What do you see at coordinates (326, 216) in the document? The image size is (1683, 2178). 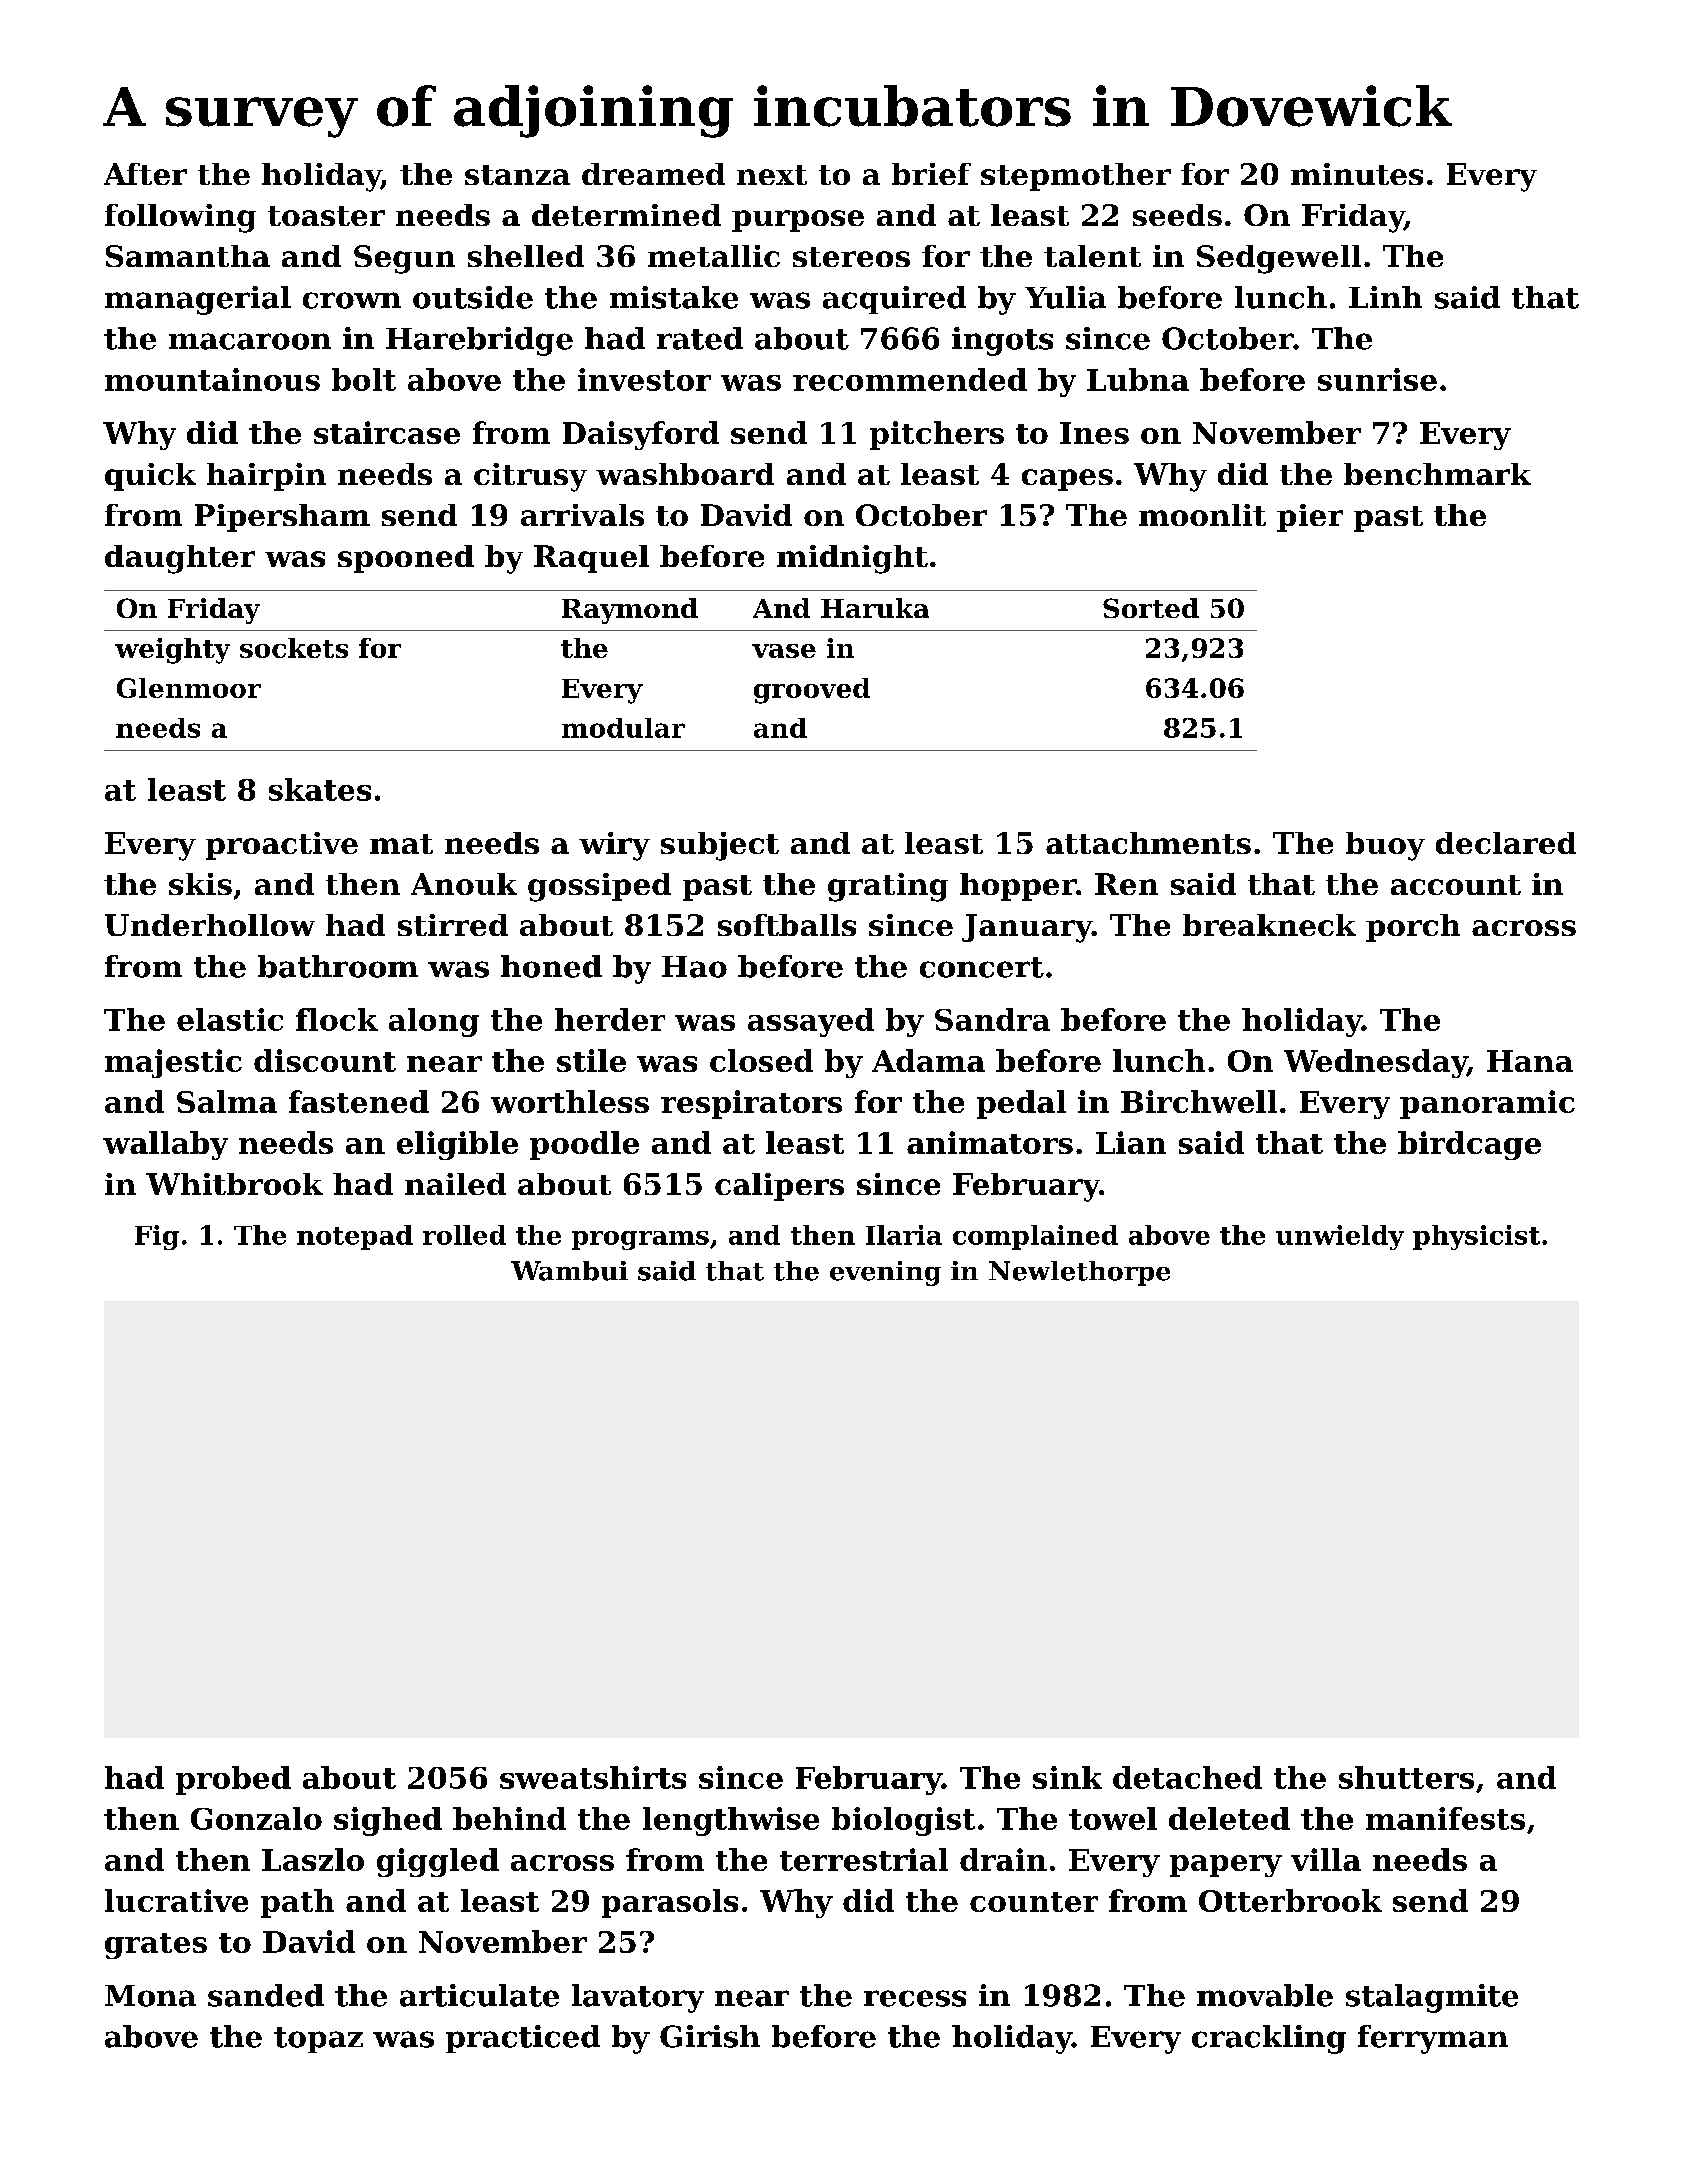 I see `toaster` at bounding box center [326, 216].
